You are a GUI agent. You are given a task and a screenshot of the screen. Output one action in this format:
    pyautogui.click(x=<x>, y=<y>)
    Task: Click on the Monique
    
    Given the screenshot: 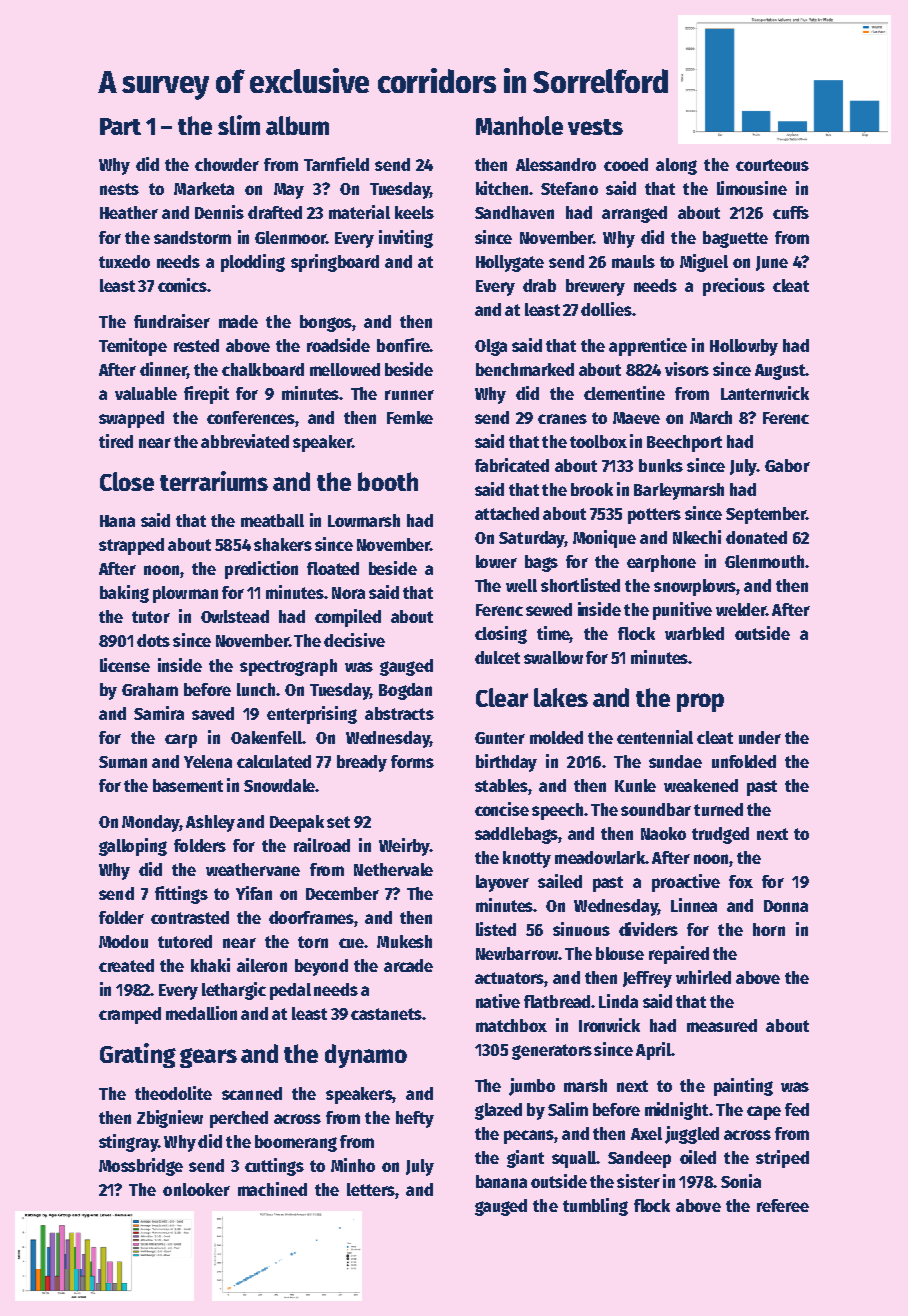 What is the action you would take?
    pyautogui.click(x=604, y=539)
